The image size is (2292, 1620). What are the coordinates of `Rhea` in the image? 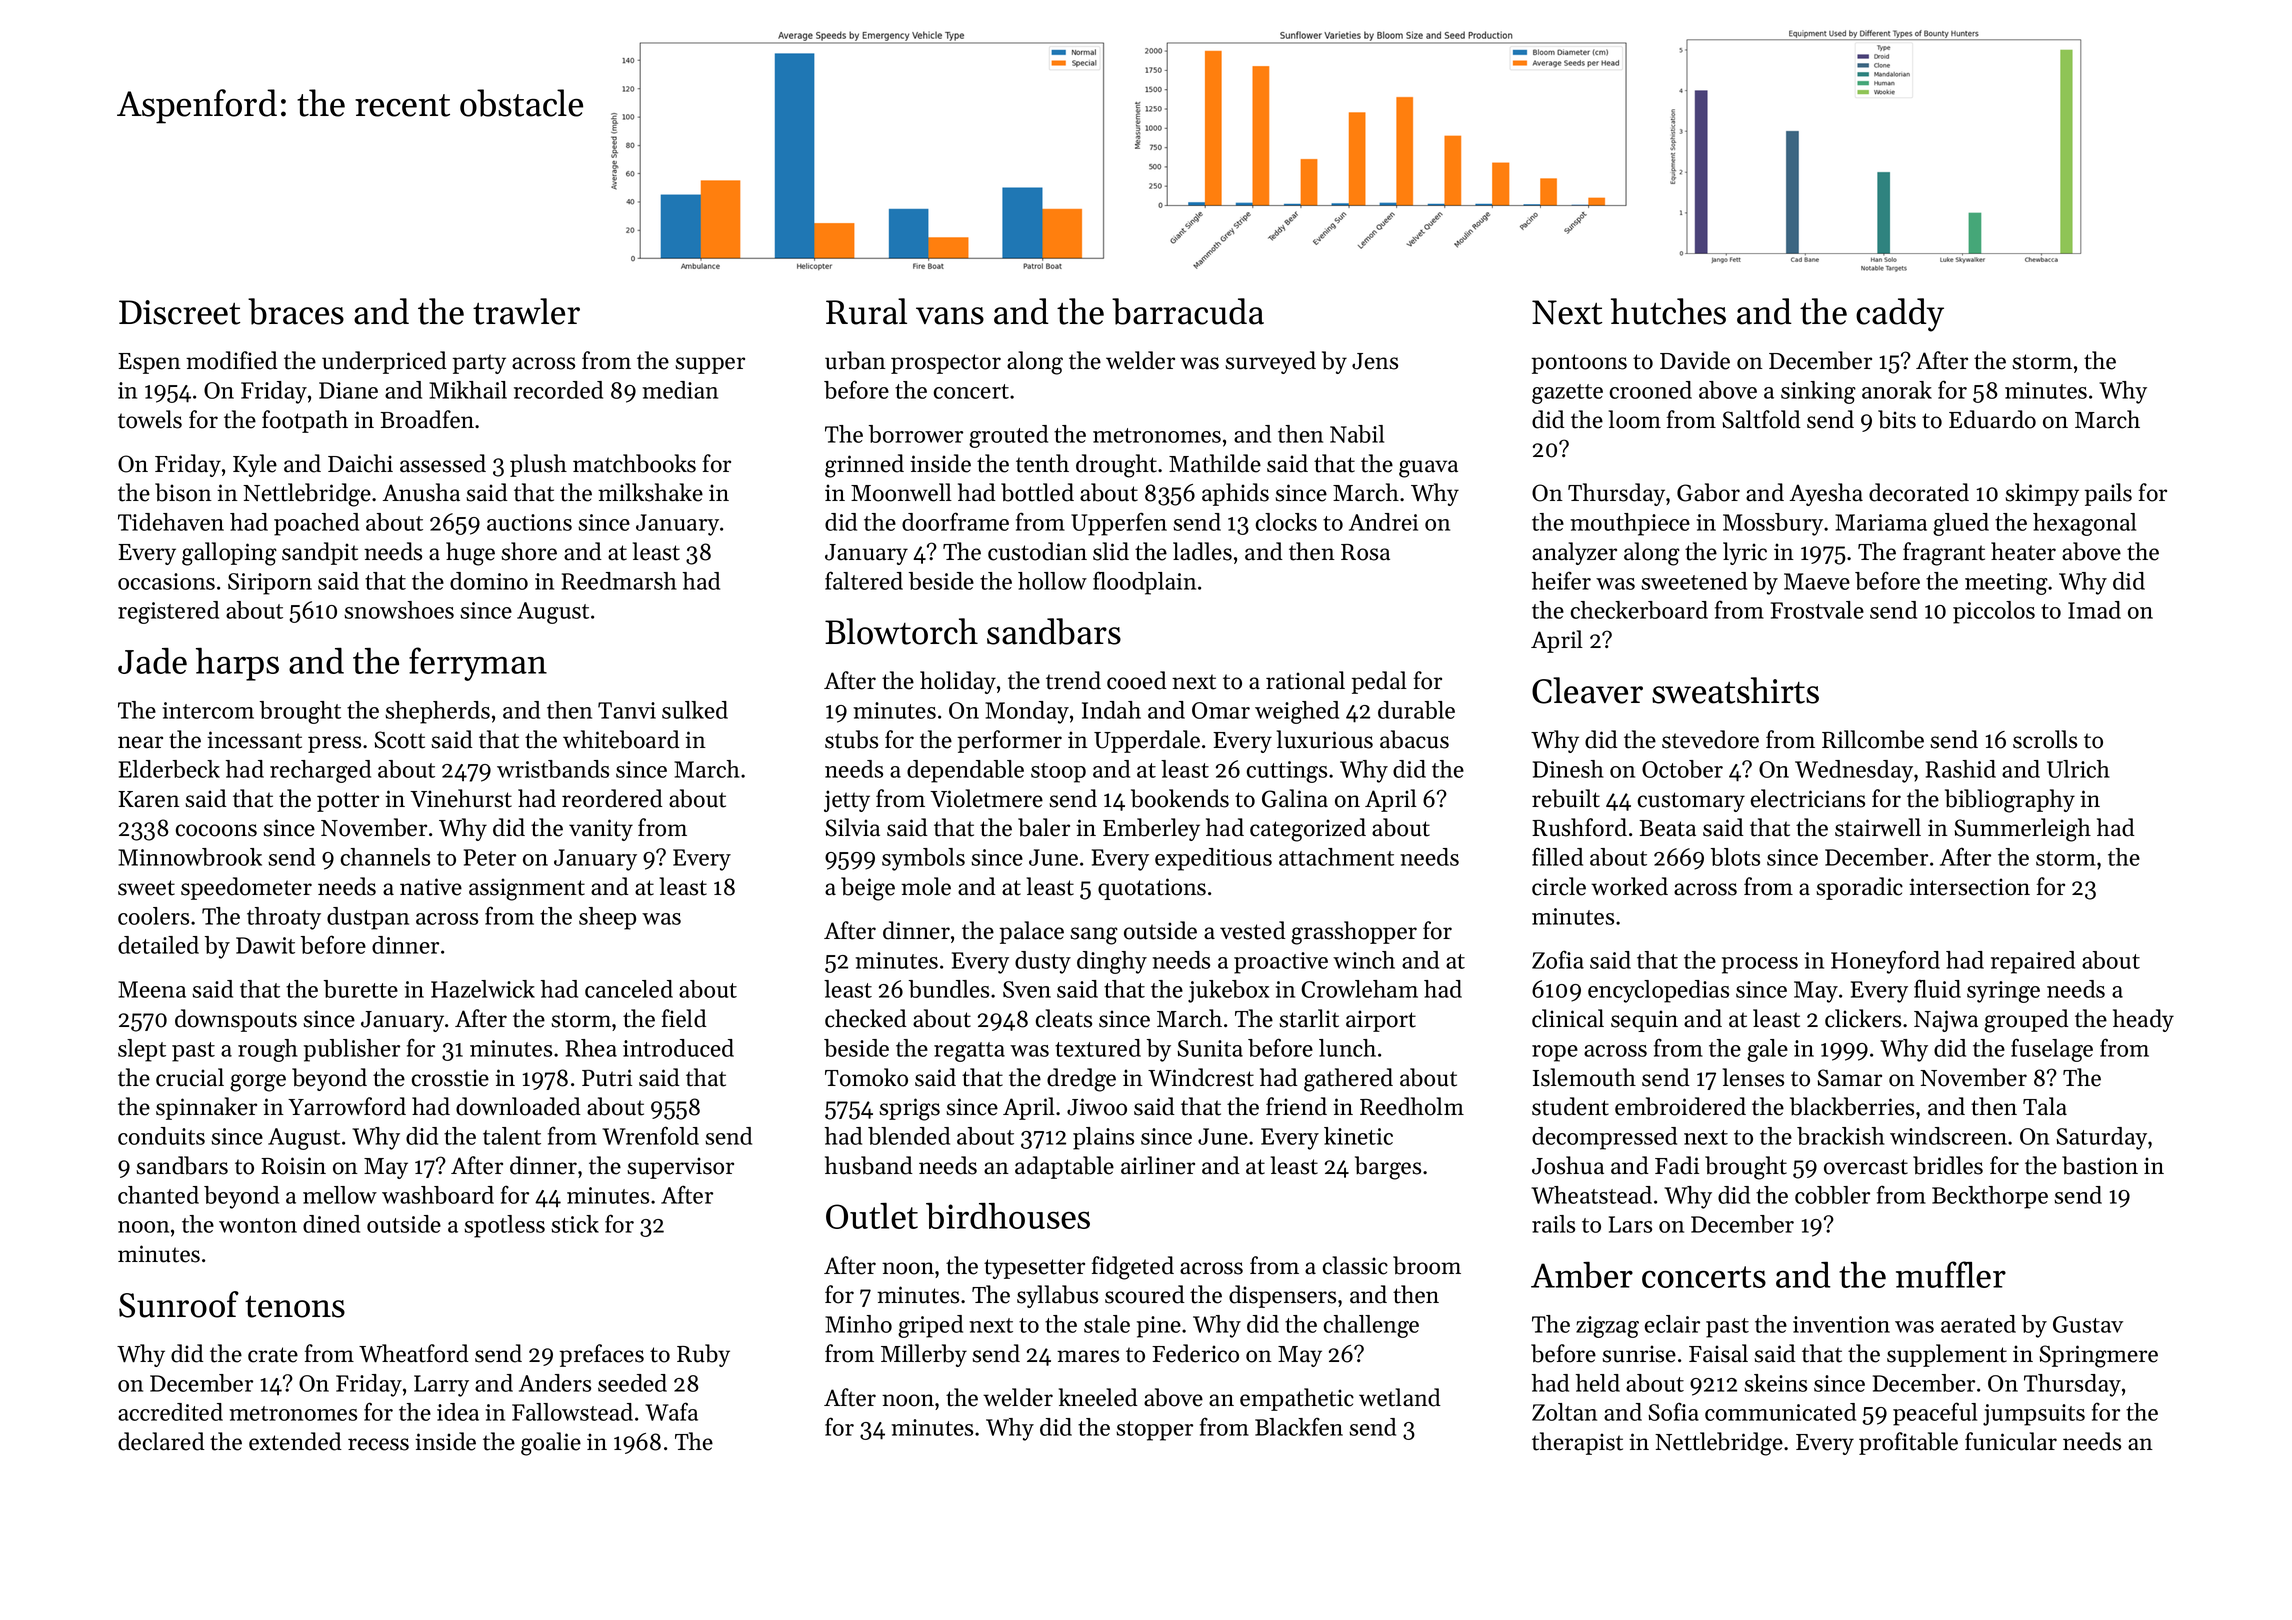 It's located at (591, 1048).
